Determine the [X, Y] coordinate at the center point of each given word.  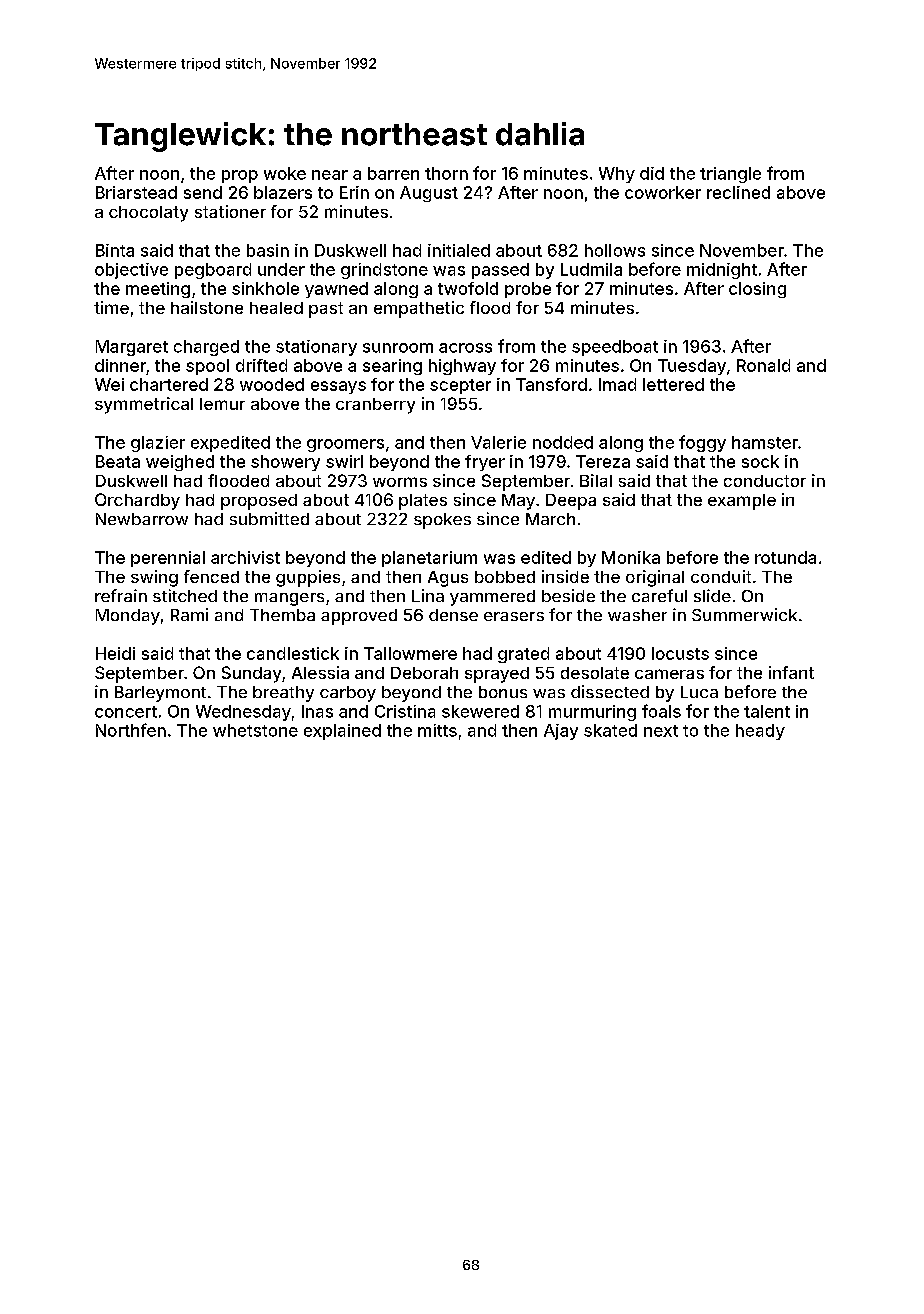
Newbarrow [142, 519]
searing [392, 367]
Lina [428, 595]
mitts [437, 730]
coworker [663, 192]
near [330, 175]
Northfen [131, 730]
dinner [120, 365]
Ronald [763, 365]
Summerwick [744, 614]
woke [285, 173]
